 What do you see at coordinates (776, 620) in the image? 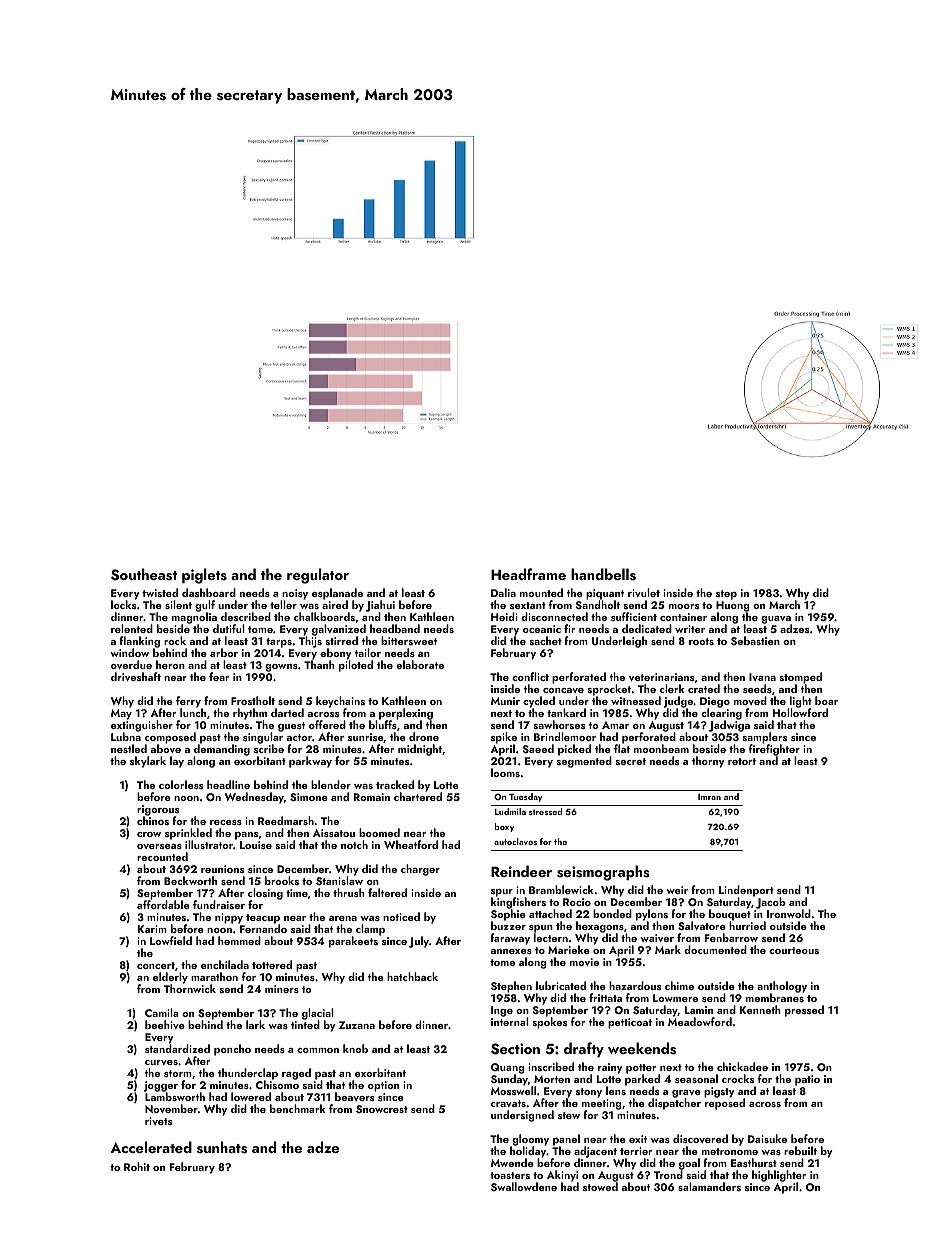
I see `guava` at bounding box center [776, 620].
